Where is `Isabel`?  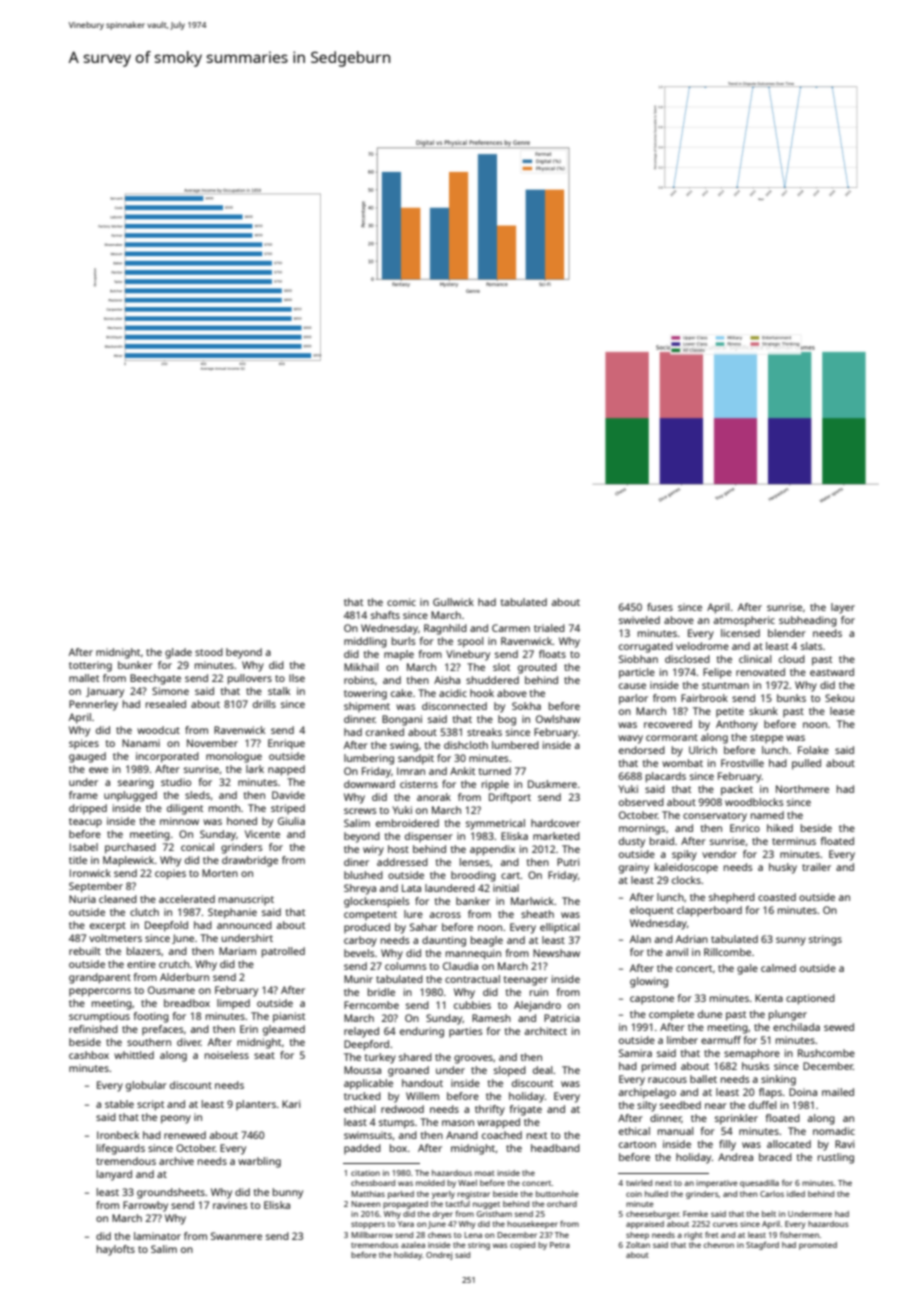
Isabel is located at coordinates (84, 847).
